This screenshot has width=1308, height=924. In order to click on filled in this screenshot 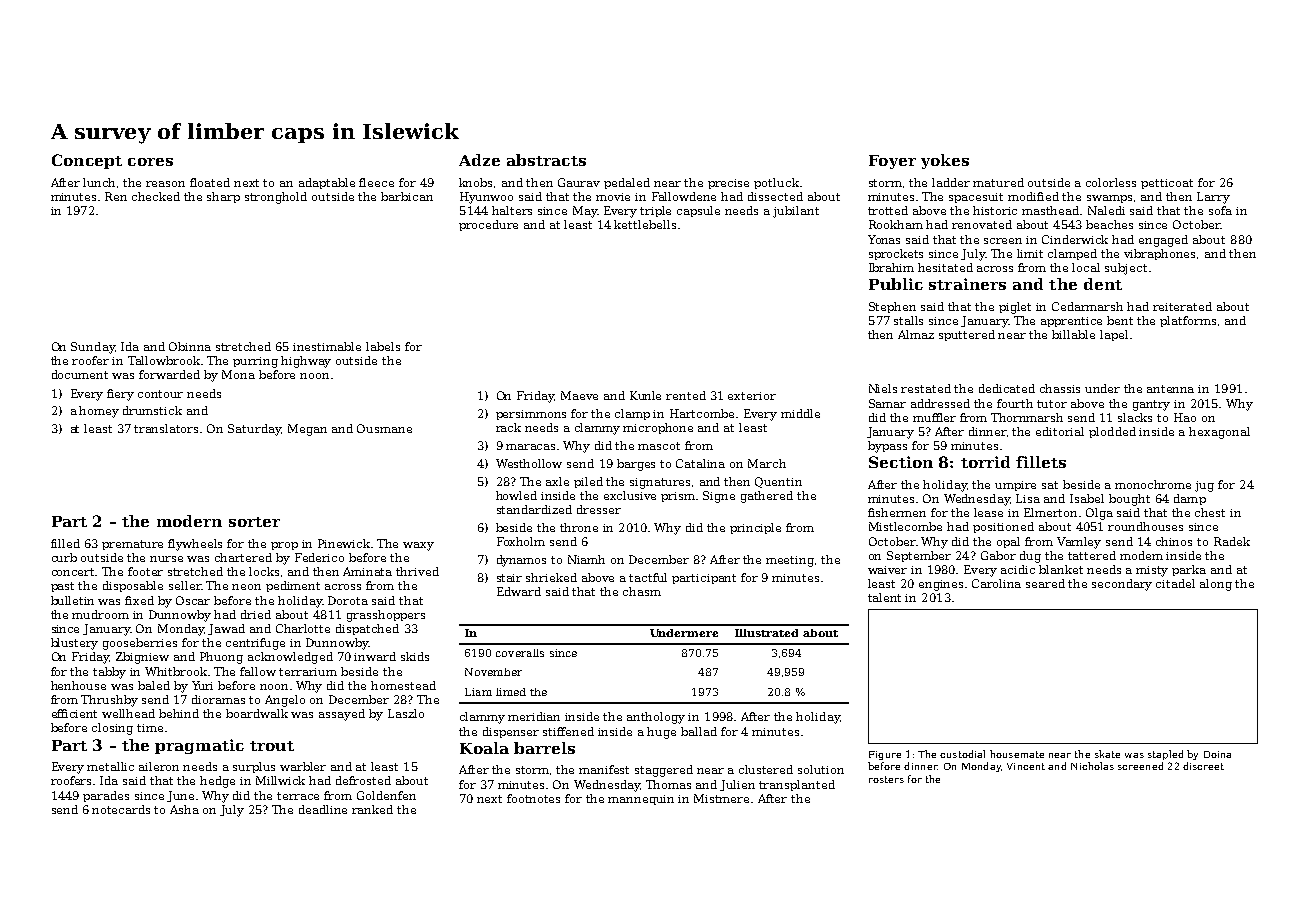, I will do `click(65, 543)`.
